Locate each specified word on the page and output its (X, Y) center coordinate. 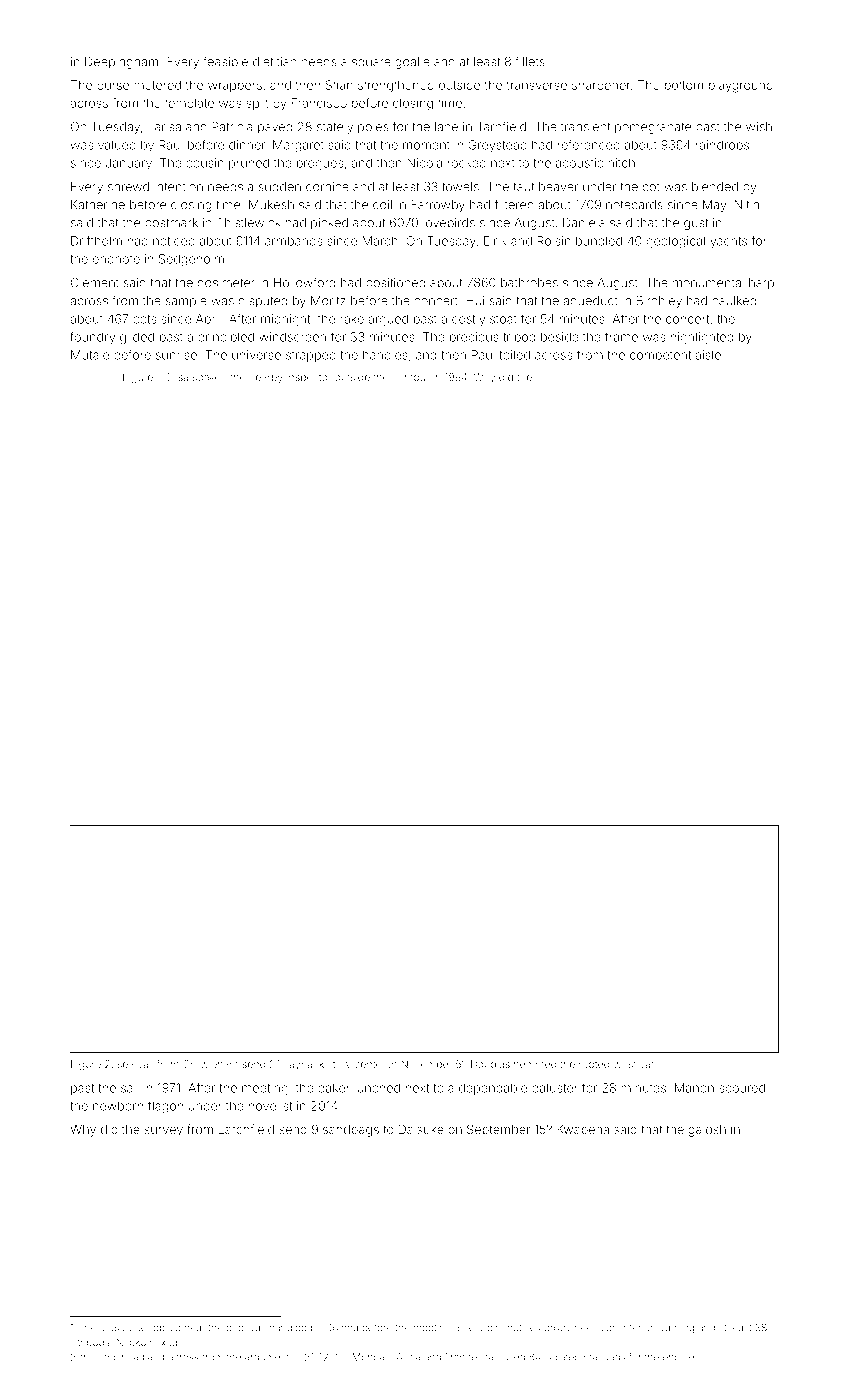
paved (275, 128)
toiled (514, 355)
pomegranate (653, 128)
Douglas (490, 1065)
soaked (210, 377)
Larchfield (246, 1129)
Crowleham (210, 1064)
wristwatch (639, 1064)
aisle (708, 355)
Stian (339, 85)
